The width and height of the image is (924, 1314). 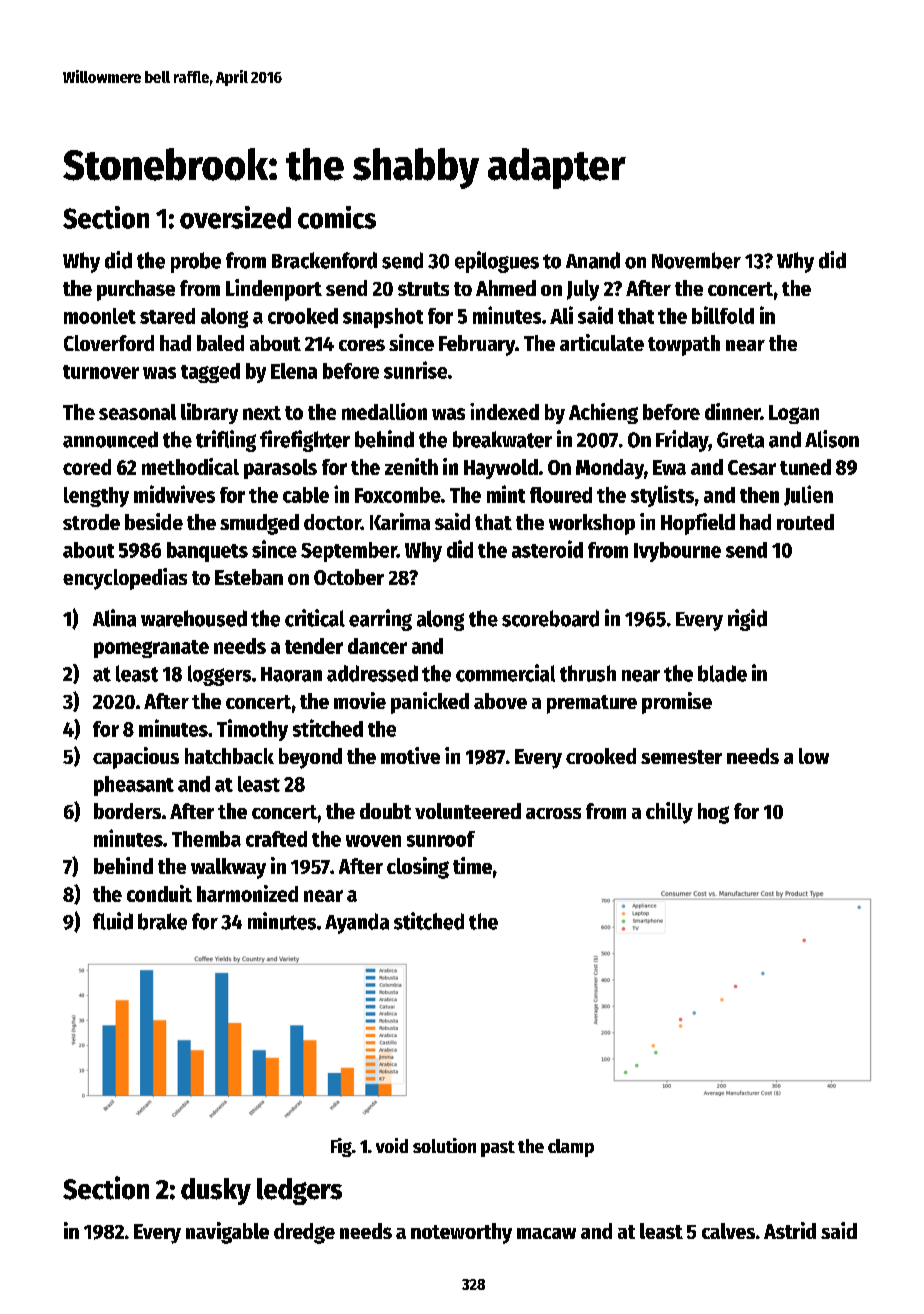 I want to click on earring, so click(x=380, y=620).
